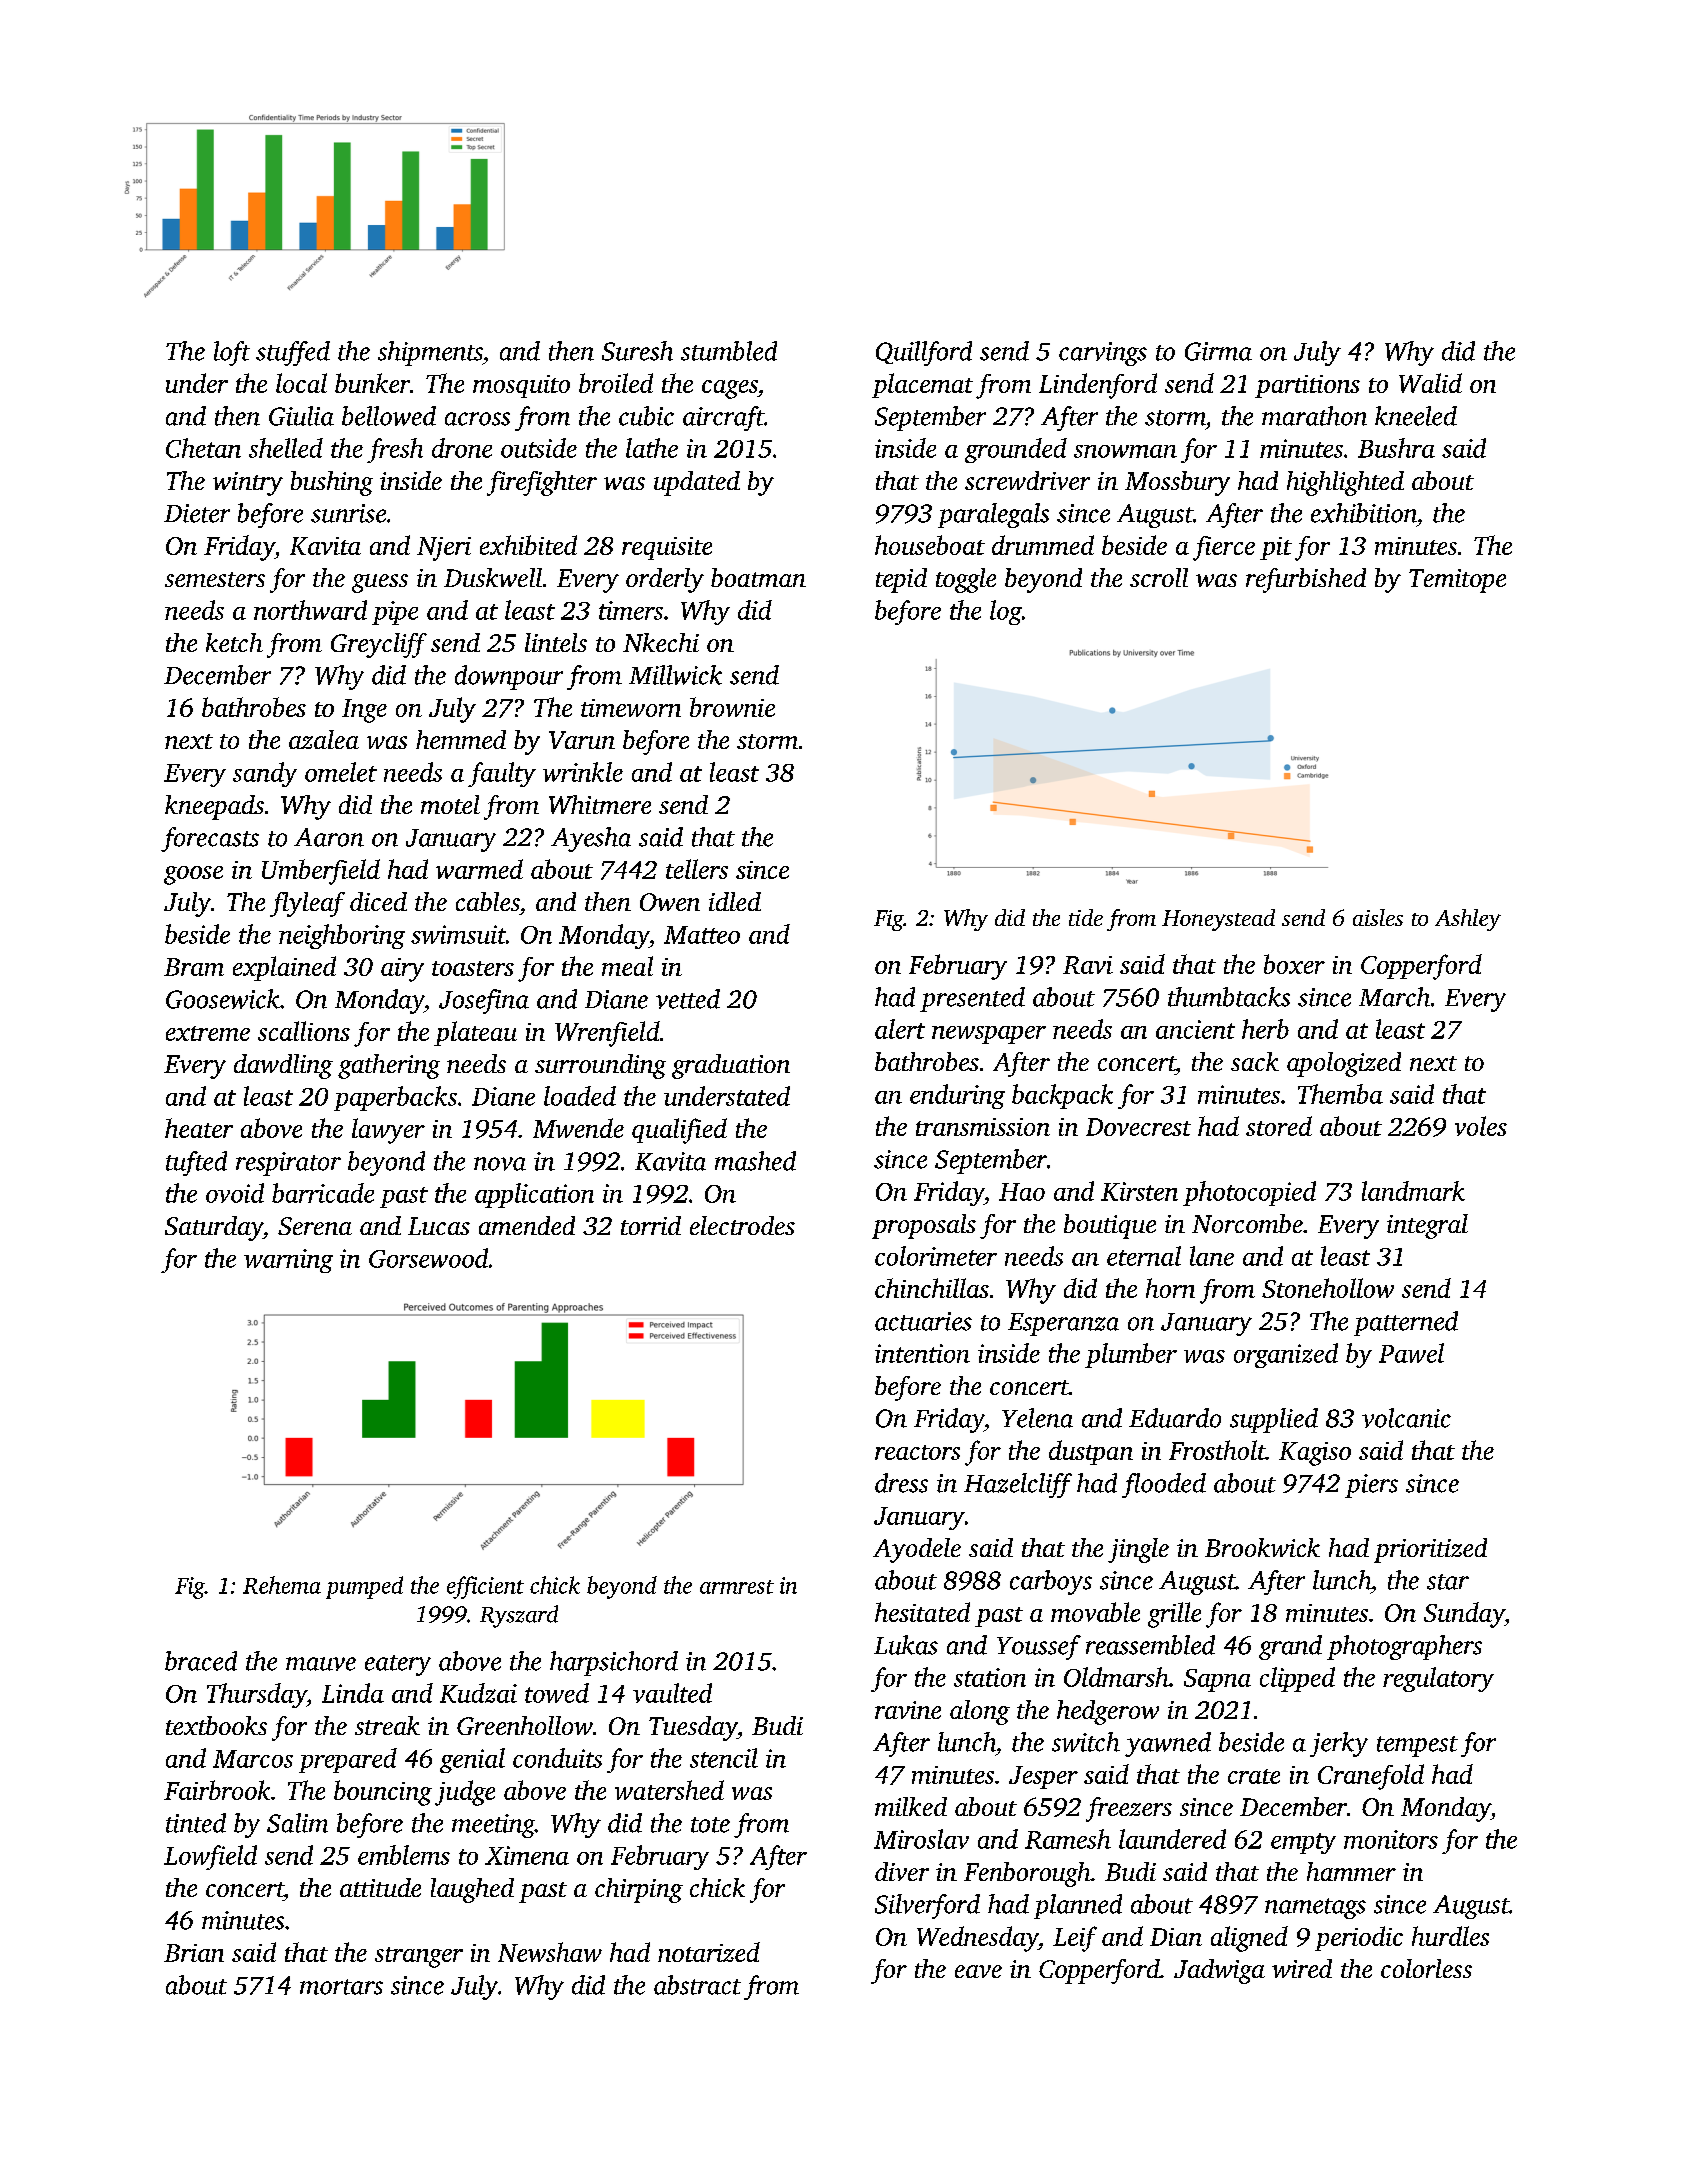 This screenshot has width=1683, height=2178. Describe the element at coordinates (978, 1971) in the screenshot. I see `eave` at that location.
